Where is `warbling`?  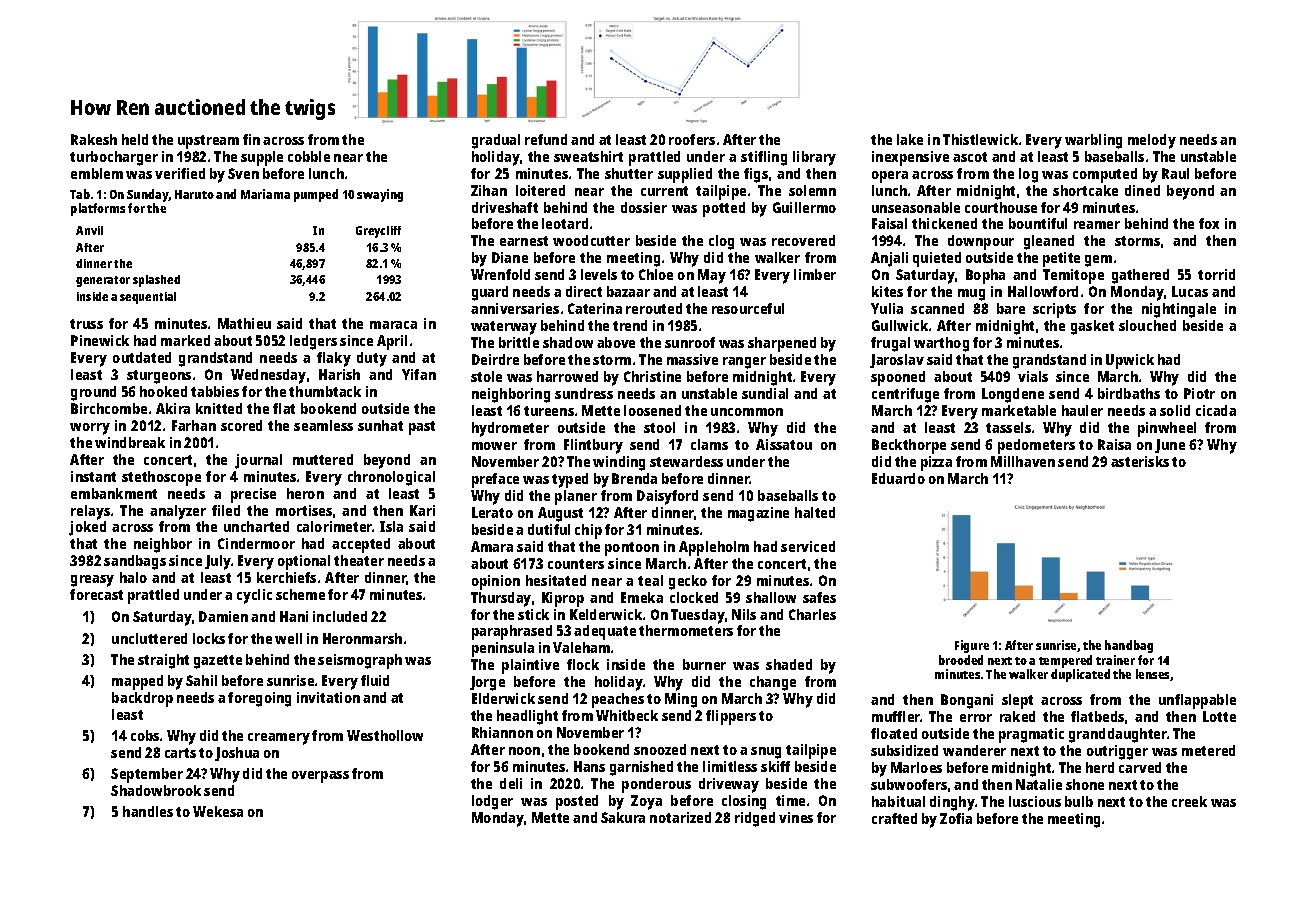 warbling is located at coordinates (1093, 141).
